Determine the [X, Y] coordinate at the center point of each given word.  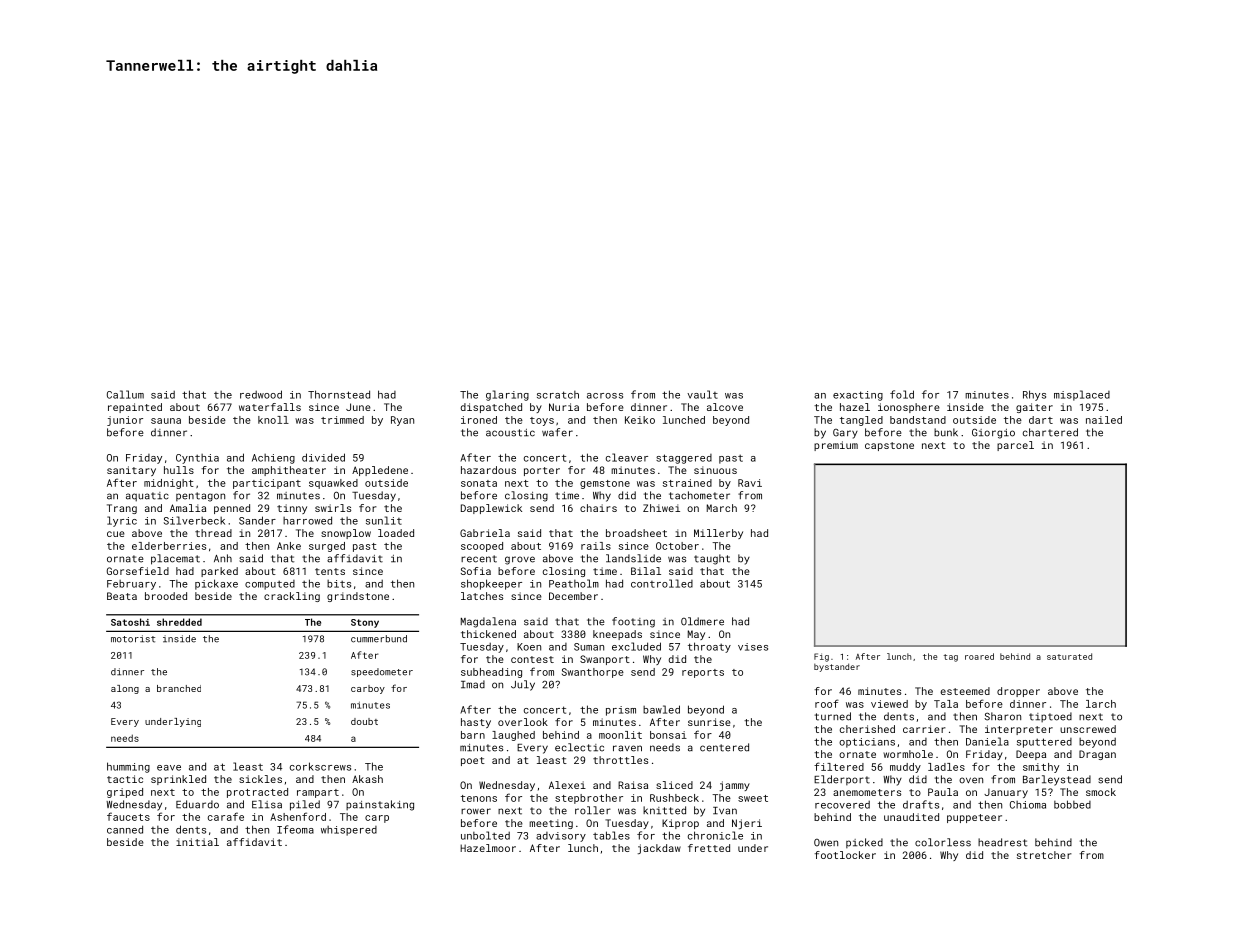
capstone [889, 446]
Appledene [380, 471]
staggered [684, 459]
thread [213, 533]
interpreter [1019, 730]
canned [125, 829]
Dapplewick [491, 509]
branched [179, 688]
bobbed [1072, 804]
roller [593, 810]
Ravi [750, 483]
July [523, 685]
